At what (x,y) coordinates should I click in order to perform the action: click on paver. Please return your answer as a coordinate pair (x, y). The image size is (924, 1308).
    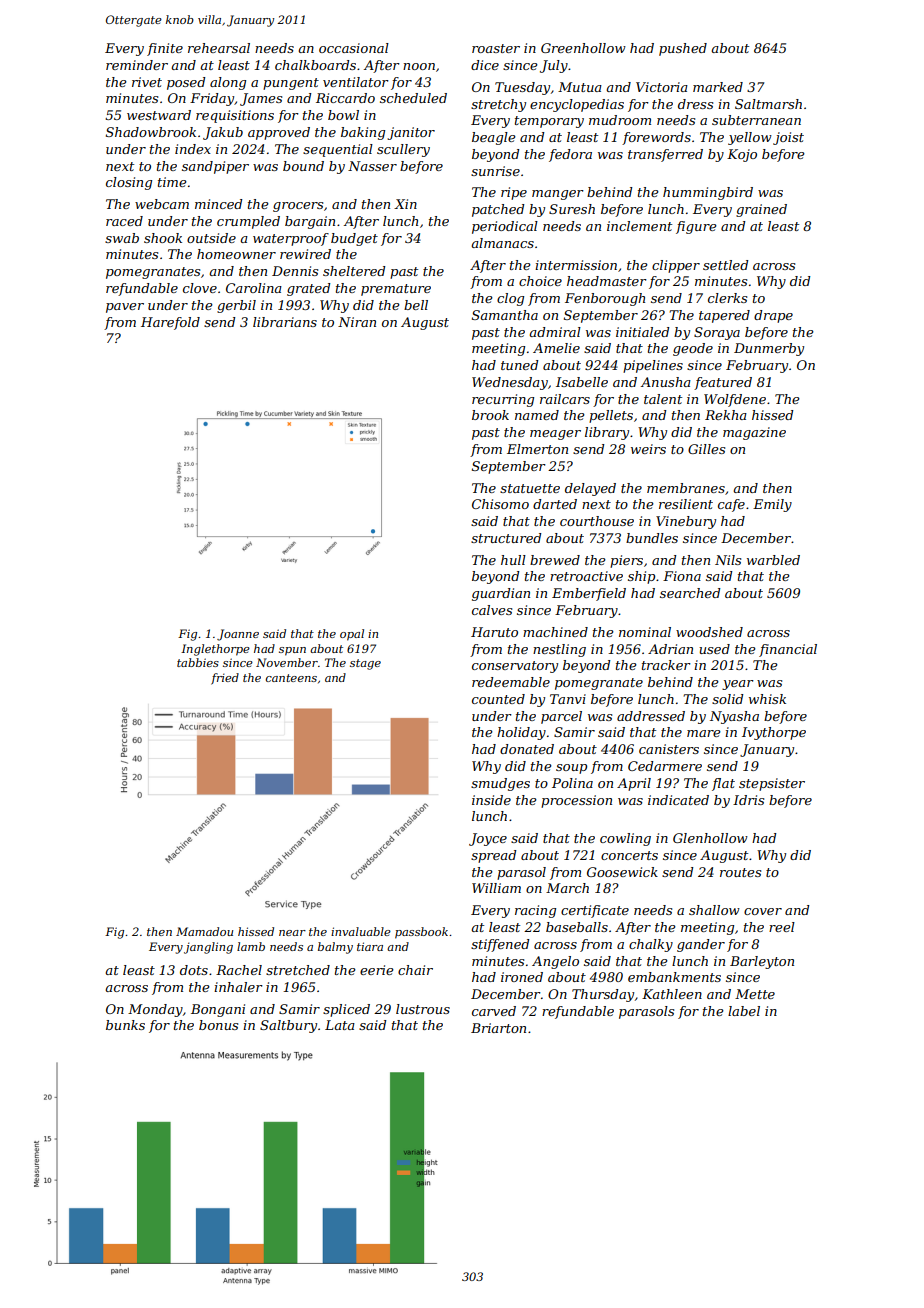
    Looking at the image, I should click on (125, 308).
